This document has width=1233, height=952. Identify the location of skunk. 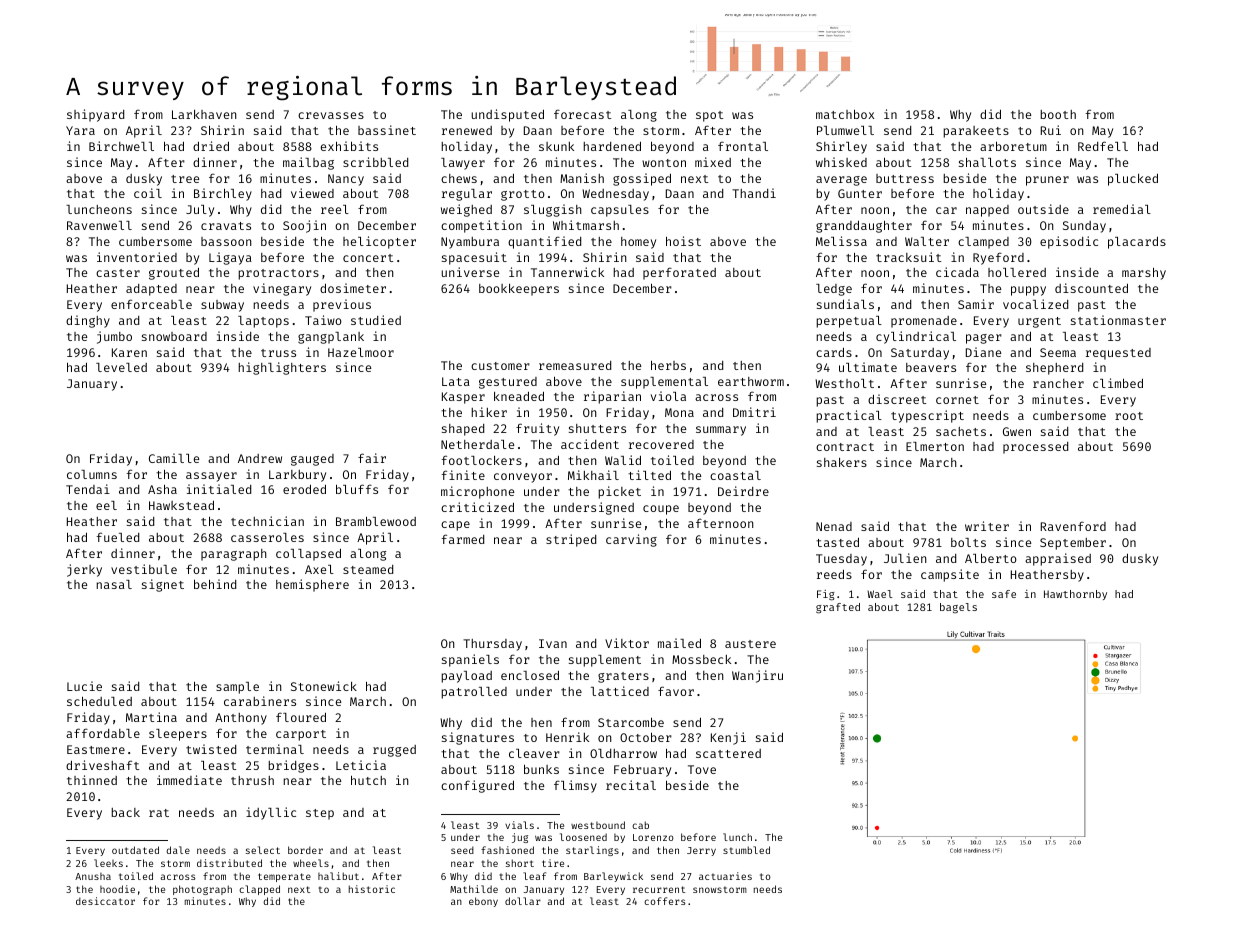
(556, 146).
